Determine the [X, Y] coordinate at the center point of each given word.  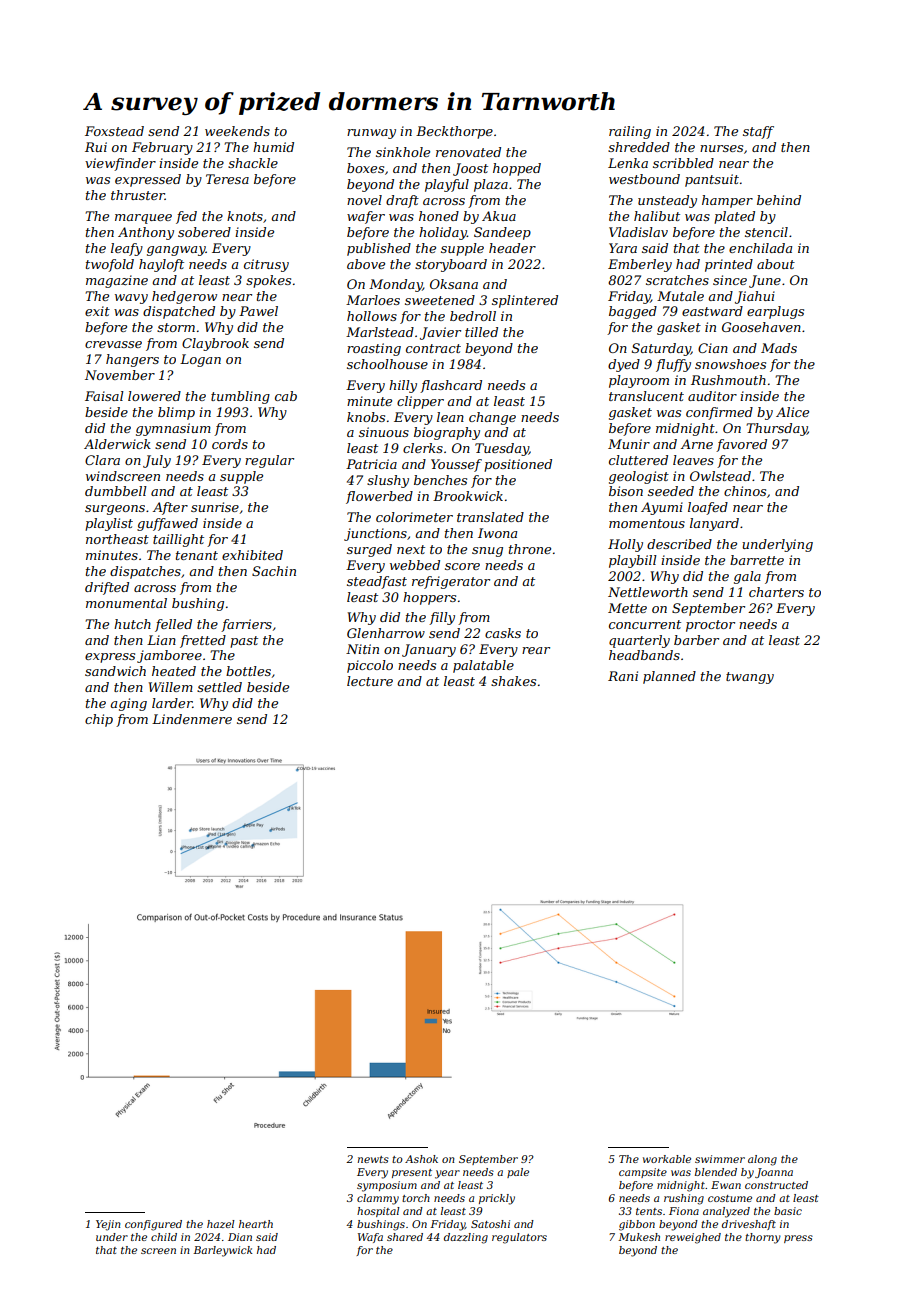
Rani [623, 676]
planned [669, 677]
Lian [161, 640]
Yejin [108, 1225]
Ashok [421, 1159]
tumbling [240, 397]
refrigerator [451, 582]
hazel [221, 1224]
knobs [366, 417]
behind [779, 200]
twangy [750, 678]
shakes [513, 681]
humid [273, 147]
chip [99, 720]
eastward [712, 311]
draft [402, 201]
